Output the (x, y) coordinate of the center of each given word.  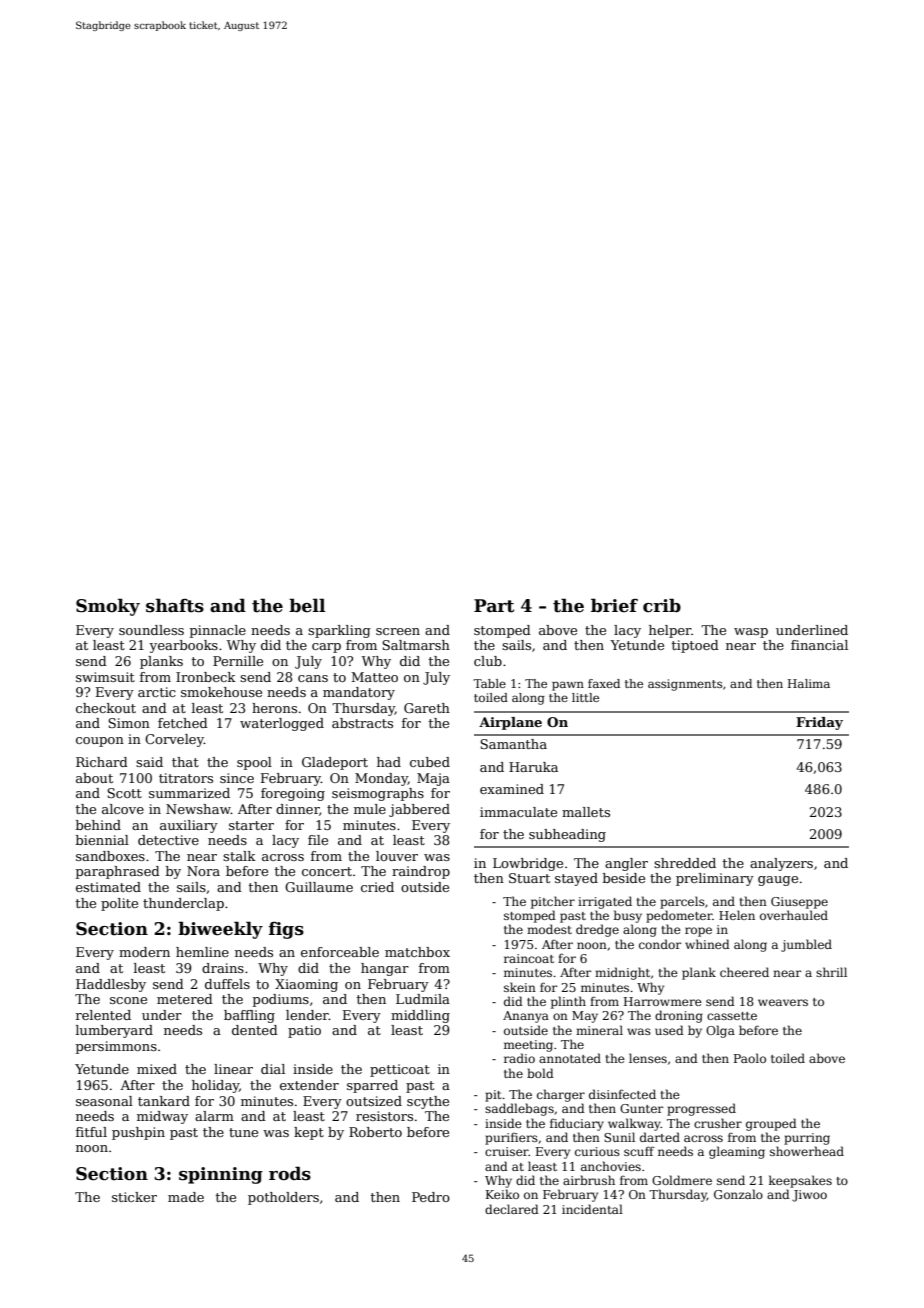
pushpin (138, 1133)
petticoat (400, 1070)
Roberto (375, 1132)
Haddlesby (111, 985)
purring (807, 1139)
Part (494, 606)
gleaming (737, 1152)
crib (662, 605)
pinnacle (218, 631)
